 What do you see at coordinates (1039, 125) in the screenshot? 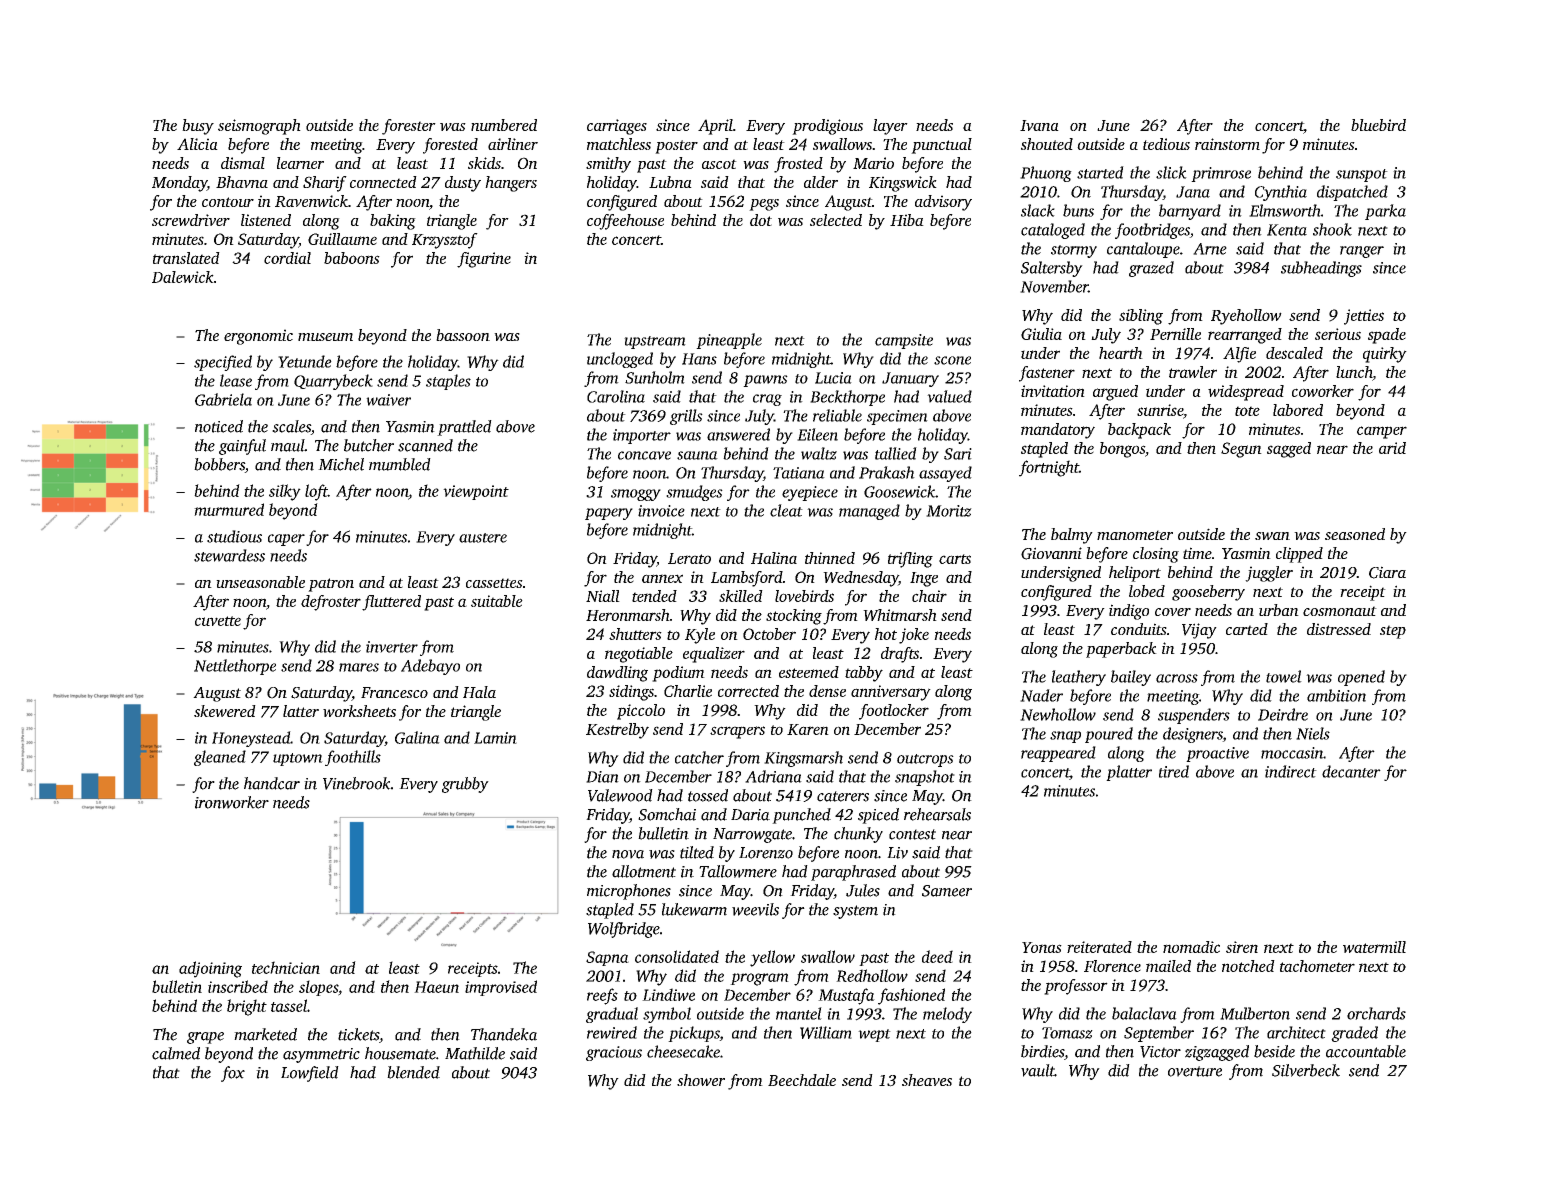
I see `Ivana` at bounding box center [1039, 125].
